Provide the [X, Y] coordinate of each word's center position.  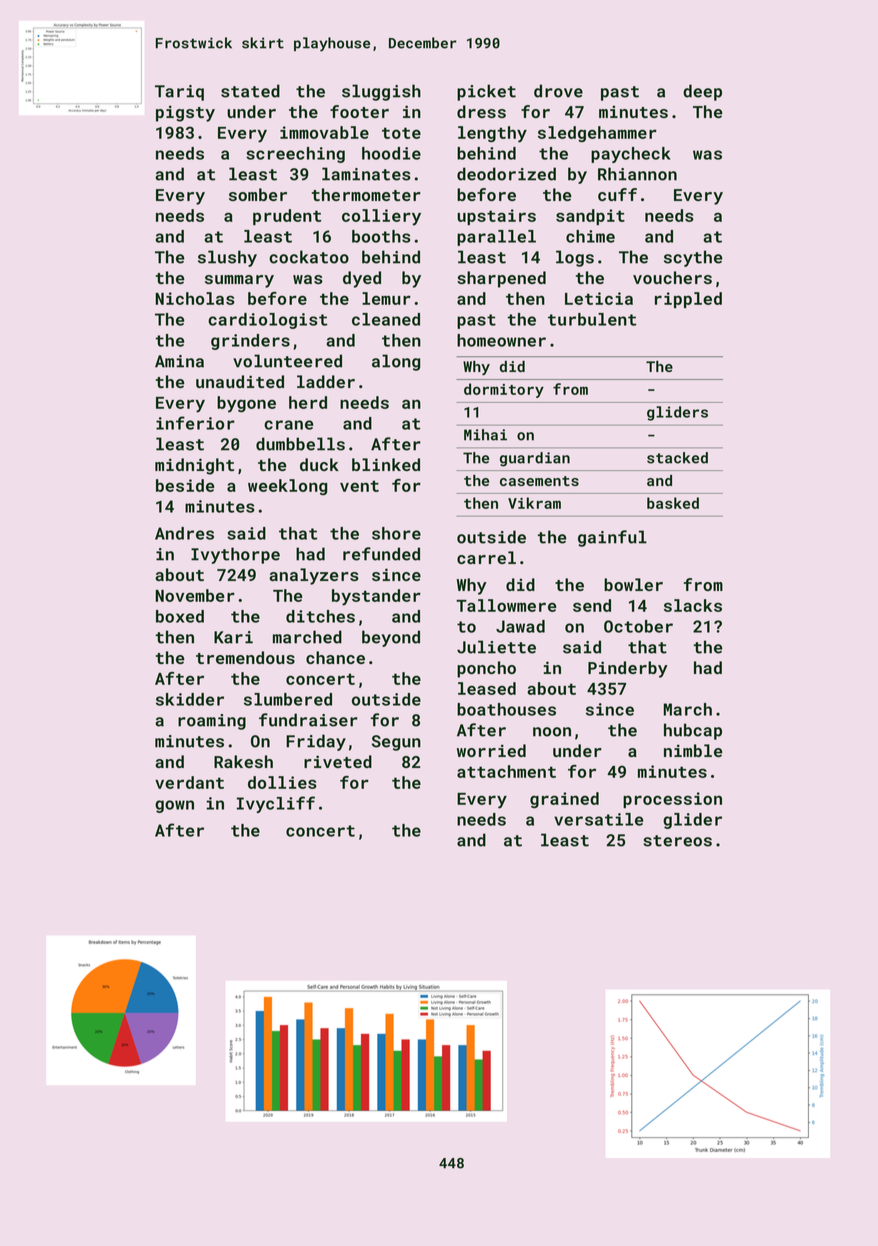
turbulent [592, 319]
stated [250, 91]
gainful [612, 538]
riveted [338, 761]
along [396, 362]
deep [702, 92]
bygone [246, 404]
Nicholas [195, 298]
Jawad [520, 626]
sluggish [381, 92]
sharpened [501, 279]
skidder [190, 699]
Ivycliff [276, 804]
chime [590, 236]
